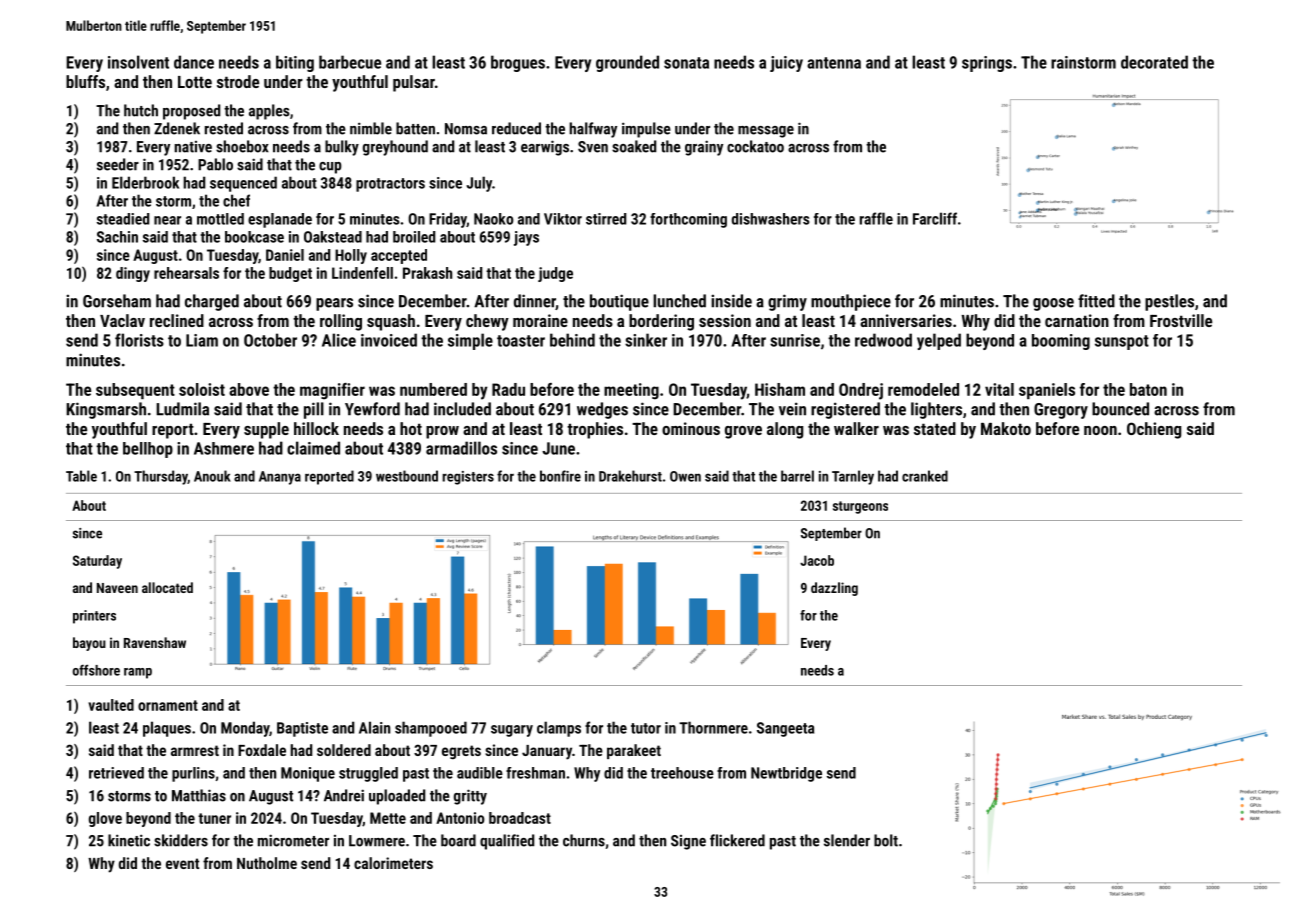  Describe the element at coordinates (167, 220) in the screenshot. I see `near` at that location.
